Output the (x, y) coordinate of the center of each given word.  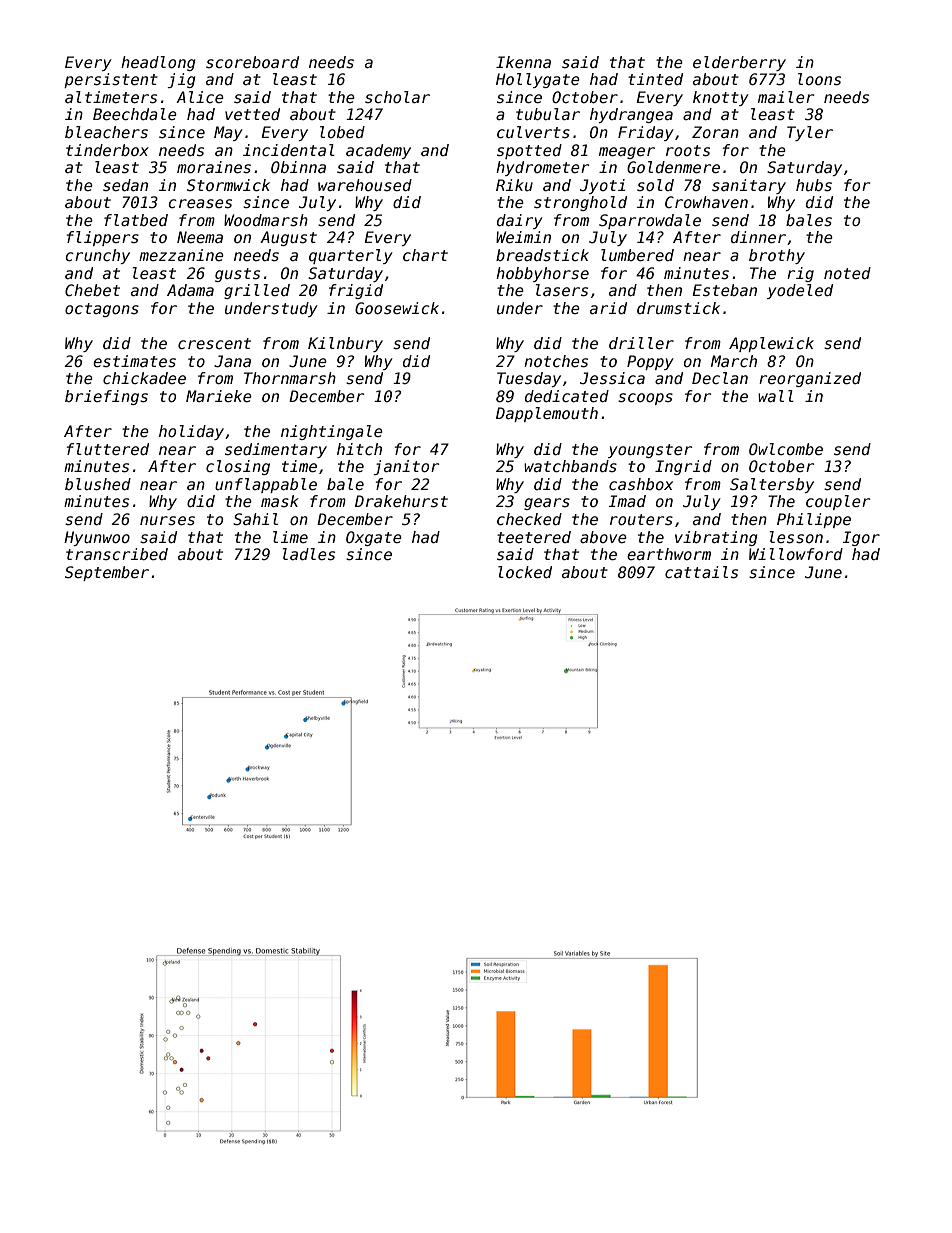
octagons (102, 310)
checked (529, 519)
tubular (548, 114)
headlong (158, 63)
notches (556, 361)
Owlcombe (786, 449)
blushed (98, 484)
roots (688, 151)
